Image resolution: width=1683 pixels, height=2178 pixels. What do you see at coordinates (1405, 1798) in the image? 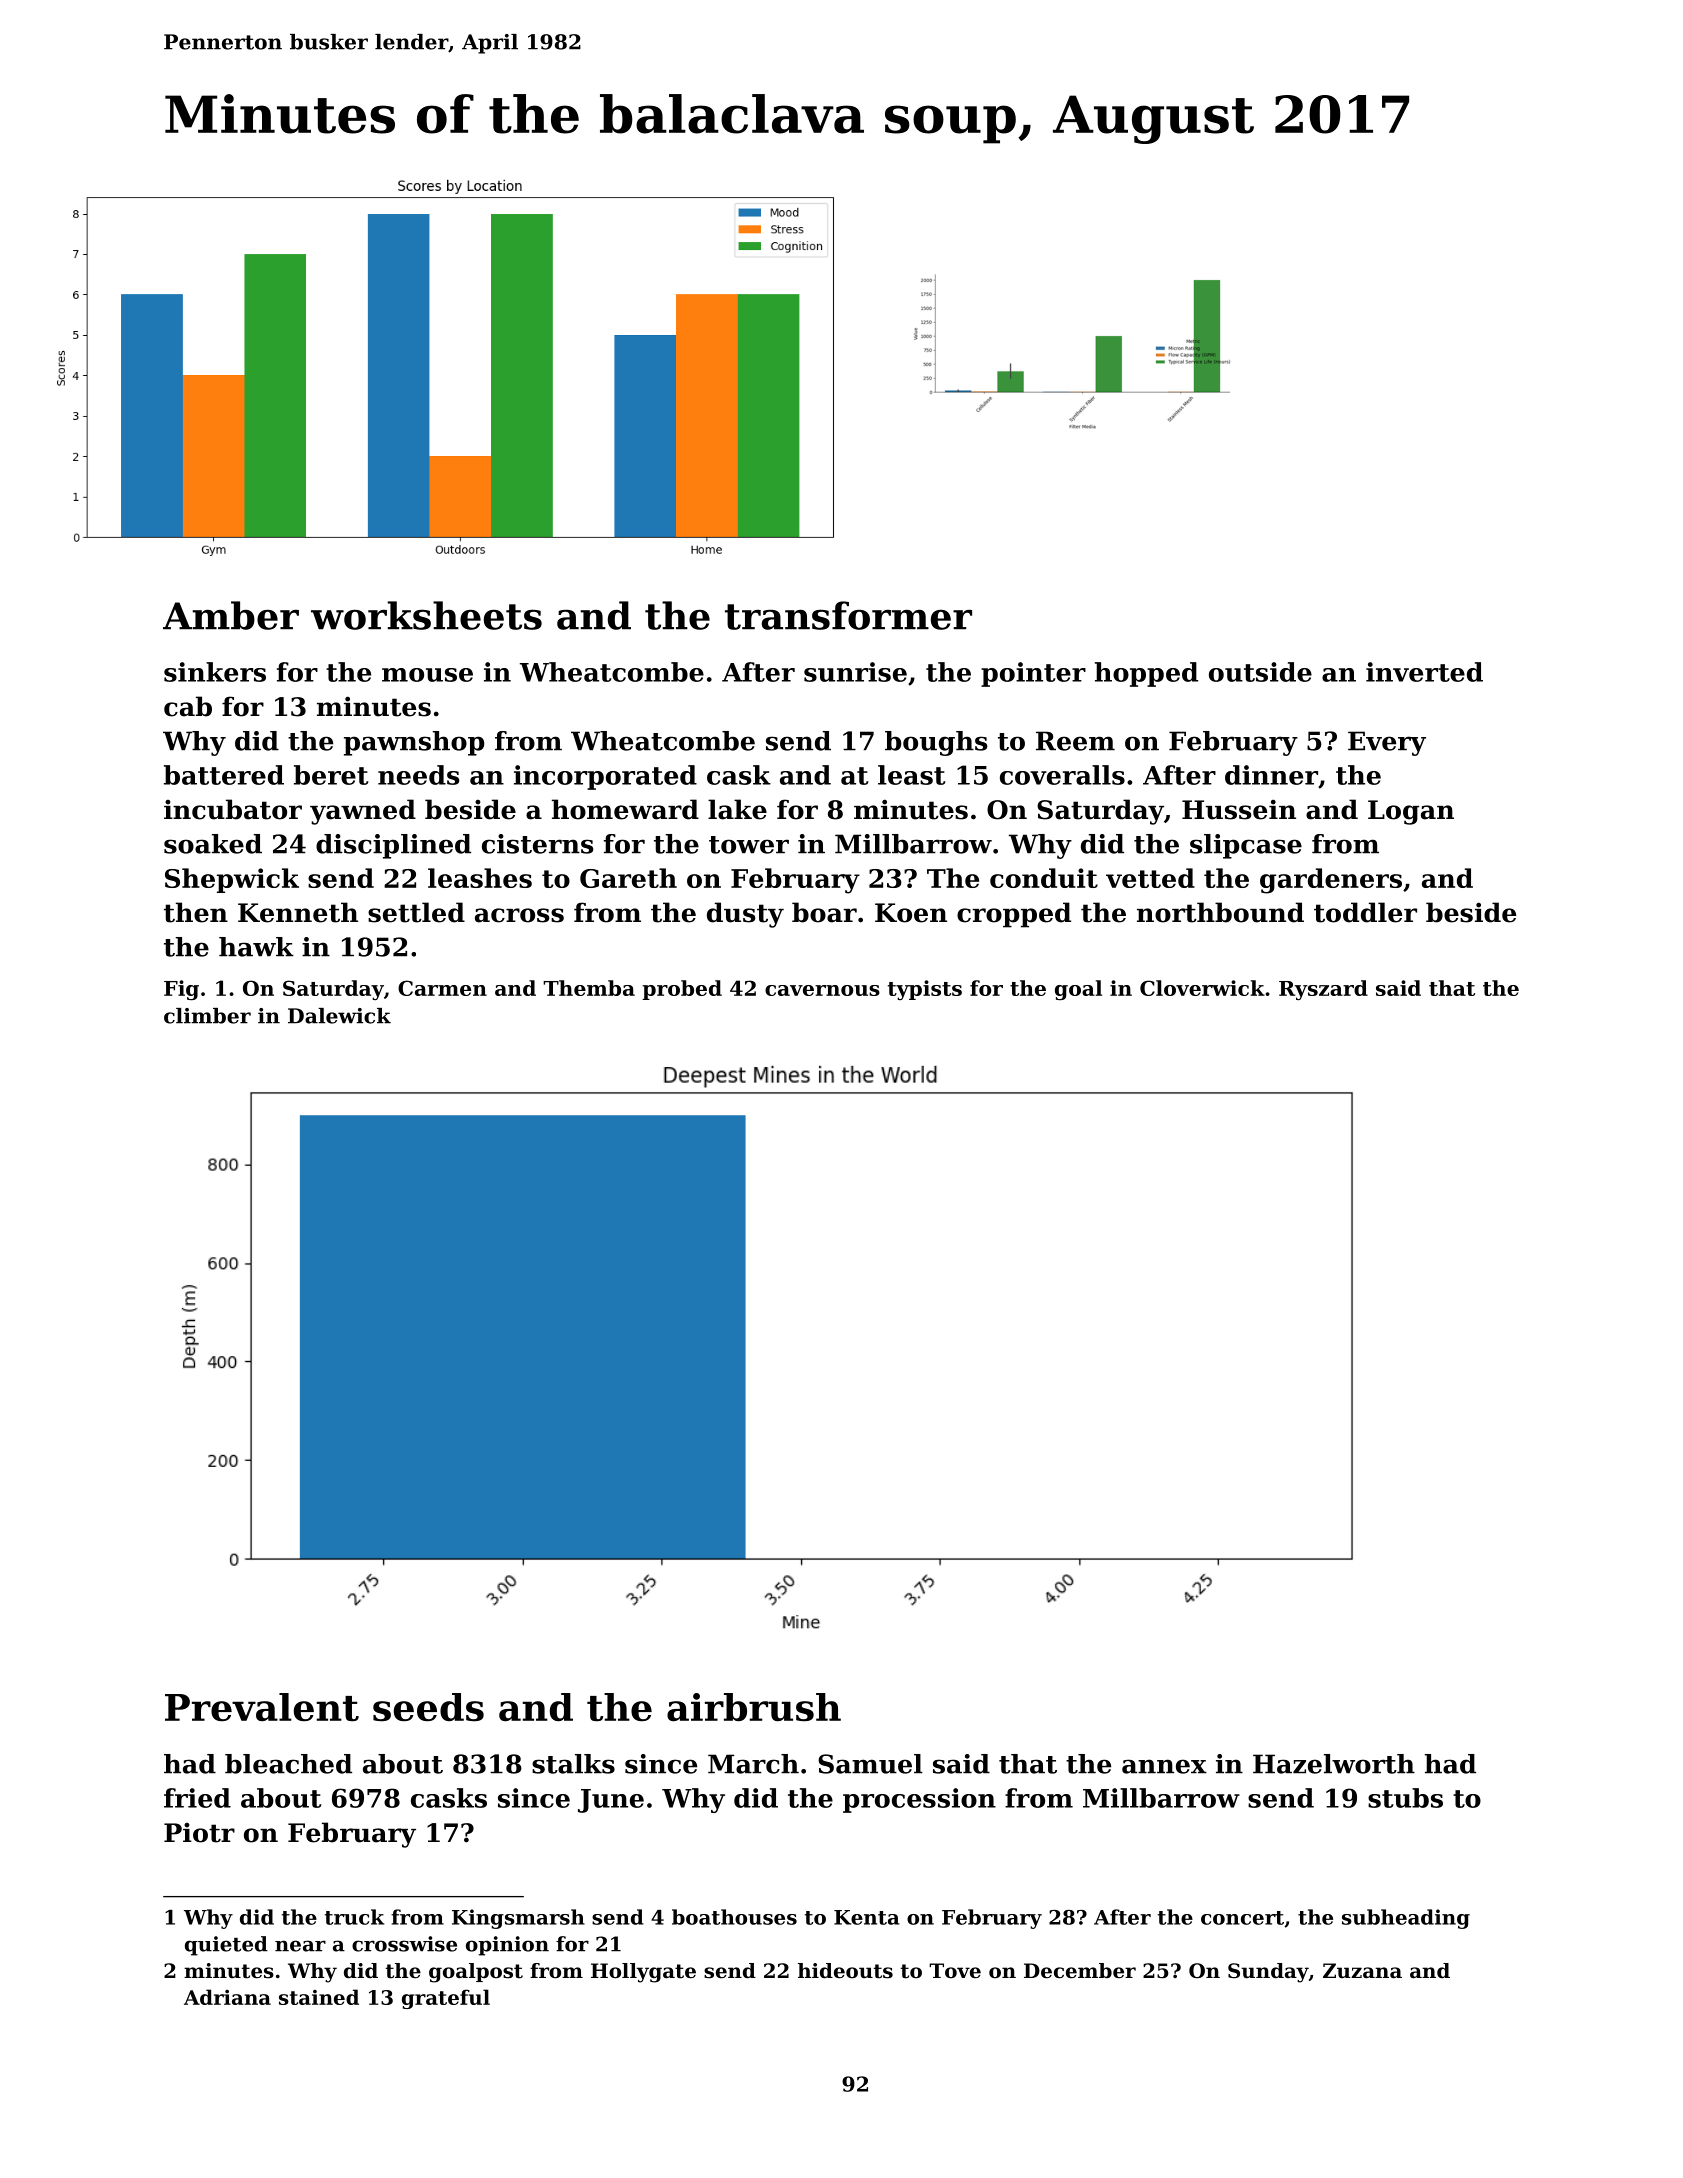
I see `stubs` at bounding box center [1405, 1798].
